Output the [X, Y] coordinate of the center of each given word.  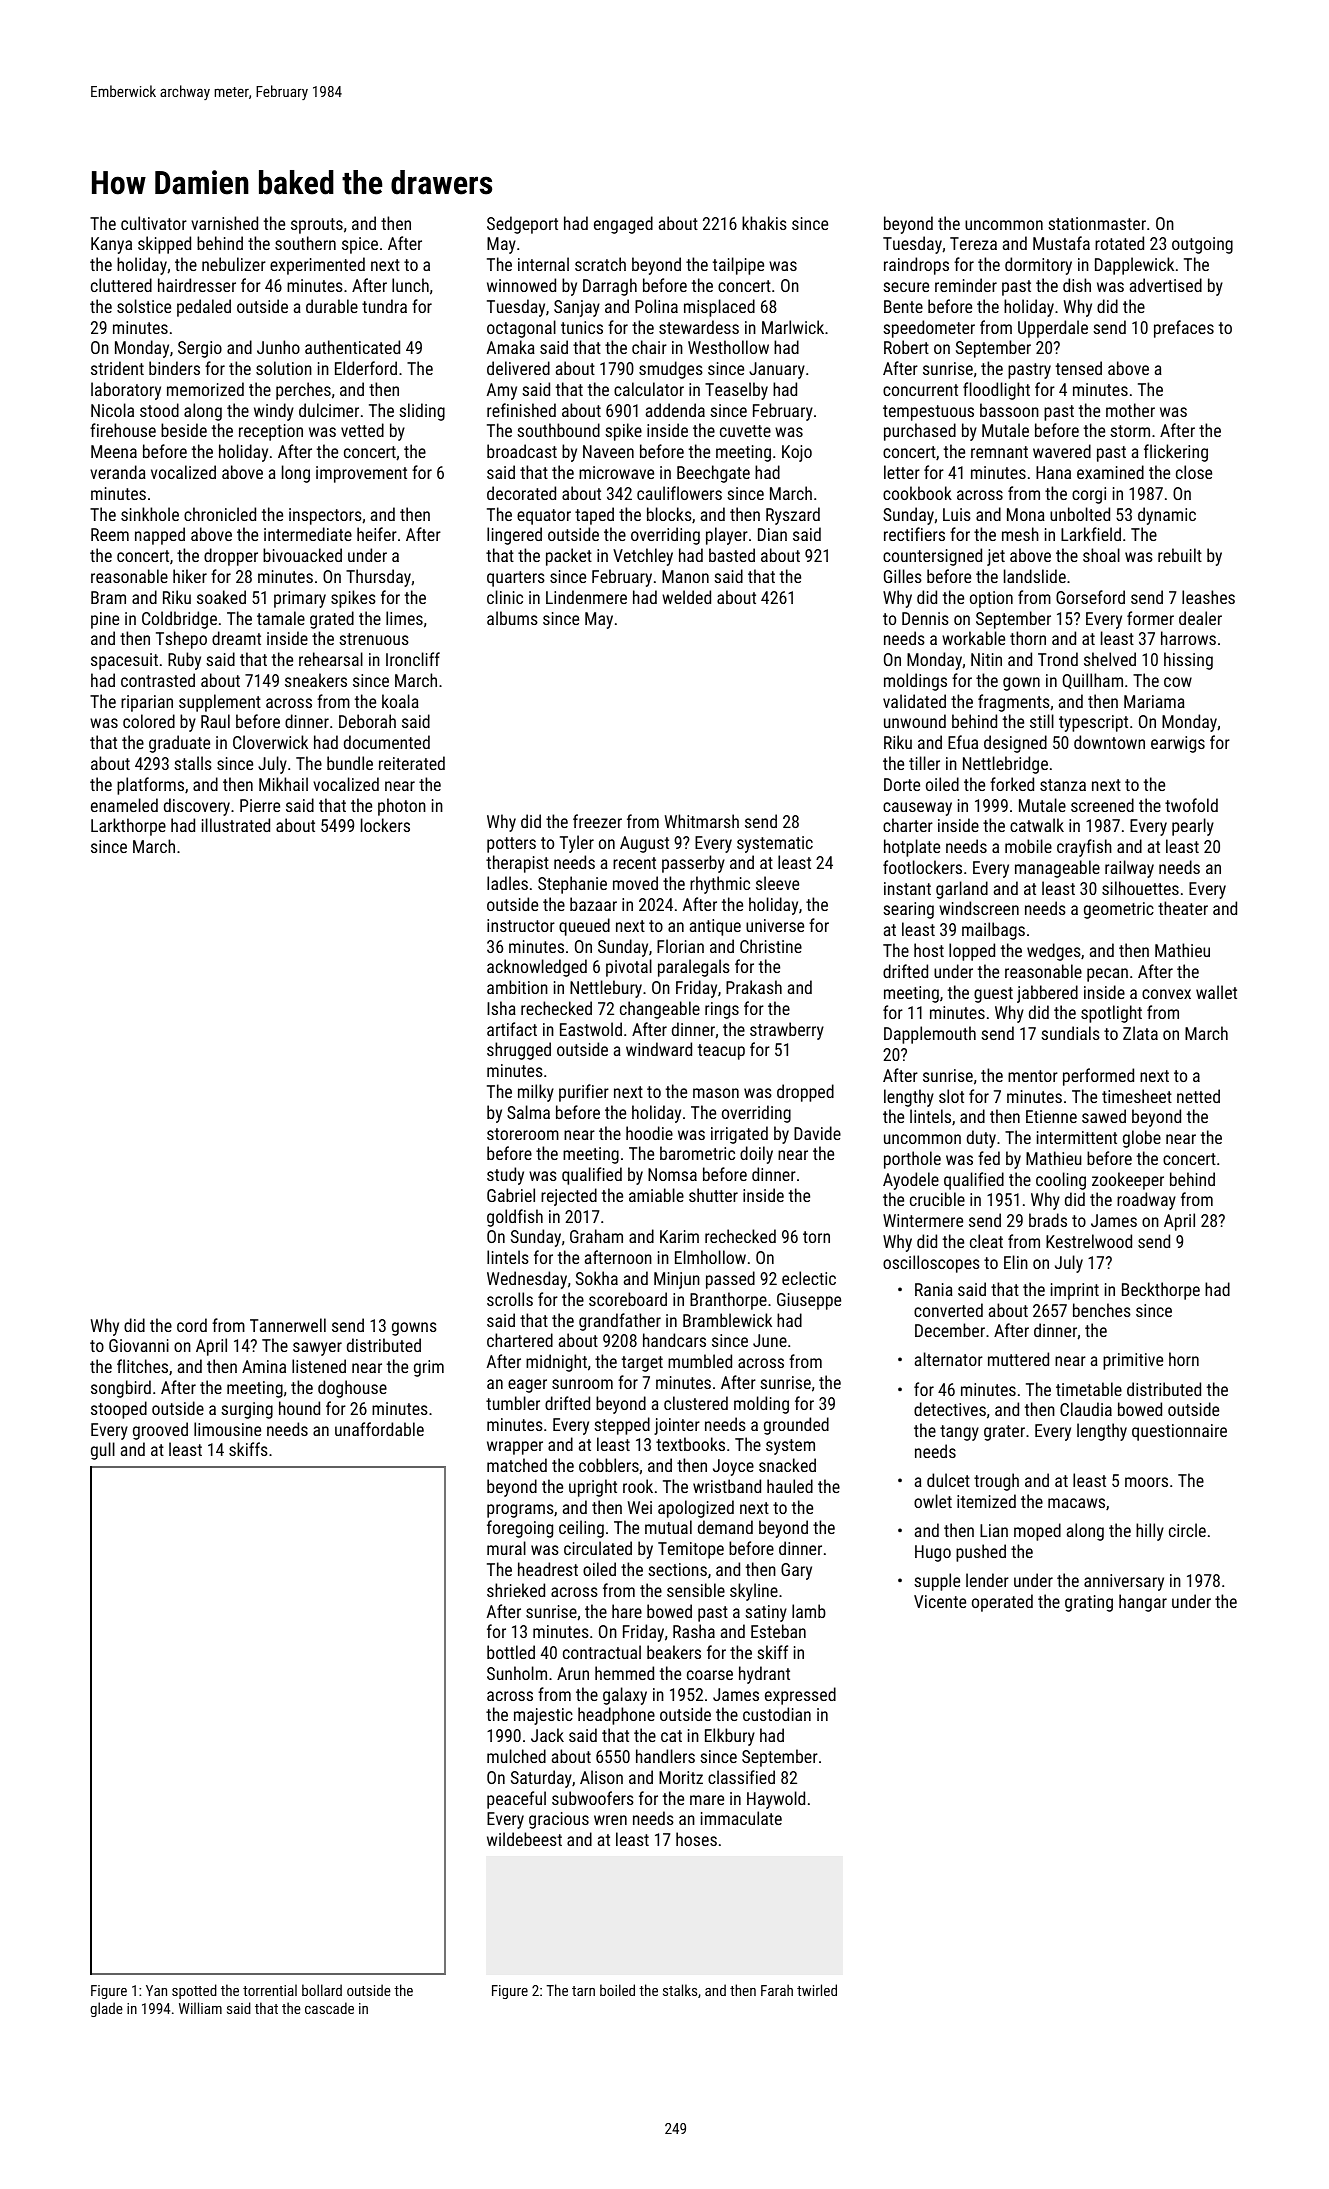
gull [103, 1451]
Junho [278, 347]
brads [1048, 1220]
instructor [521, 925]
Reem [110, 534]
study [505, 1176]
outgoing [1202, 245]
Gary [796, 1571]
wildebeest [524, 1839]
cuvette [745, 431]
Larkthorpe [128, 827]
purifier [584, 1093]
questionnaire [1179, 1432]
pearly [1193, 827]
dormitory [1038, 266]
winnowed [521, 285]
